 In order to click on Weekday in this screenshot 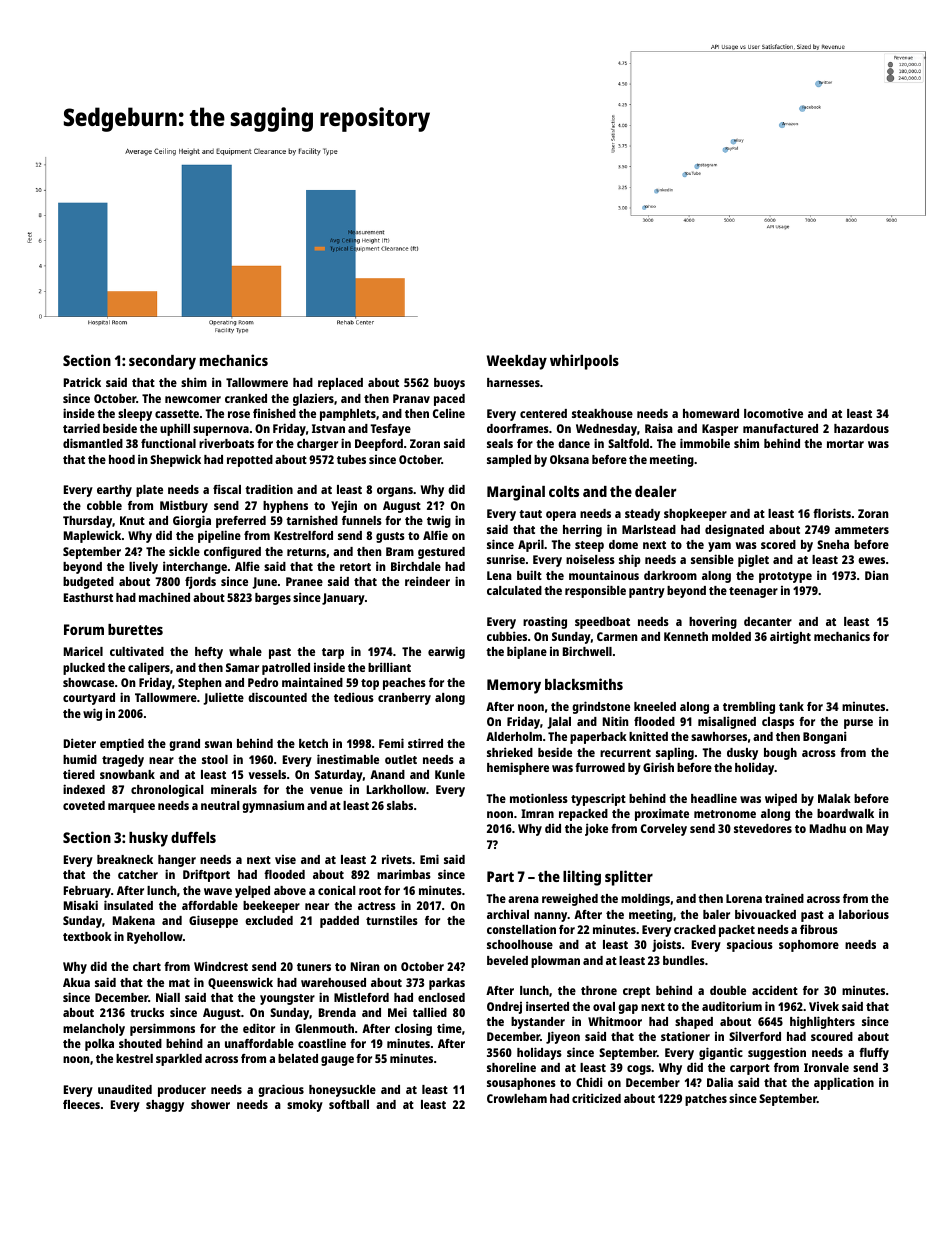, I will do `click(517, 362)`.
